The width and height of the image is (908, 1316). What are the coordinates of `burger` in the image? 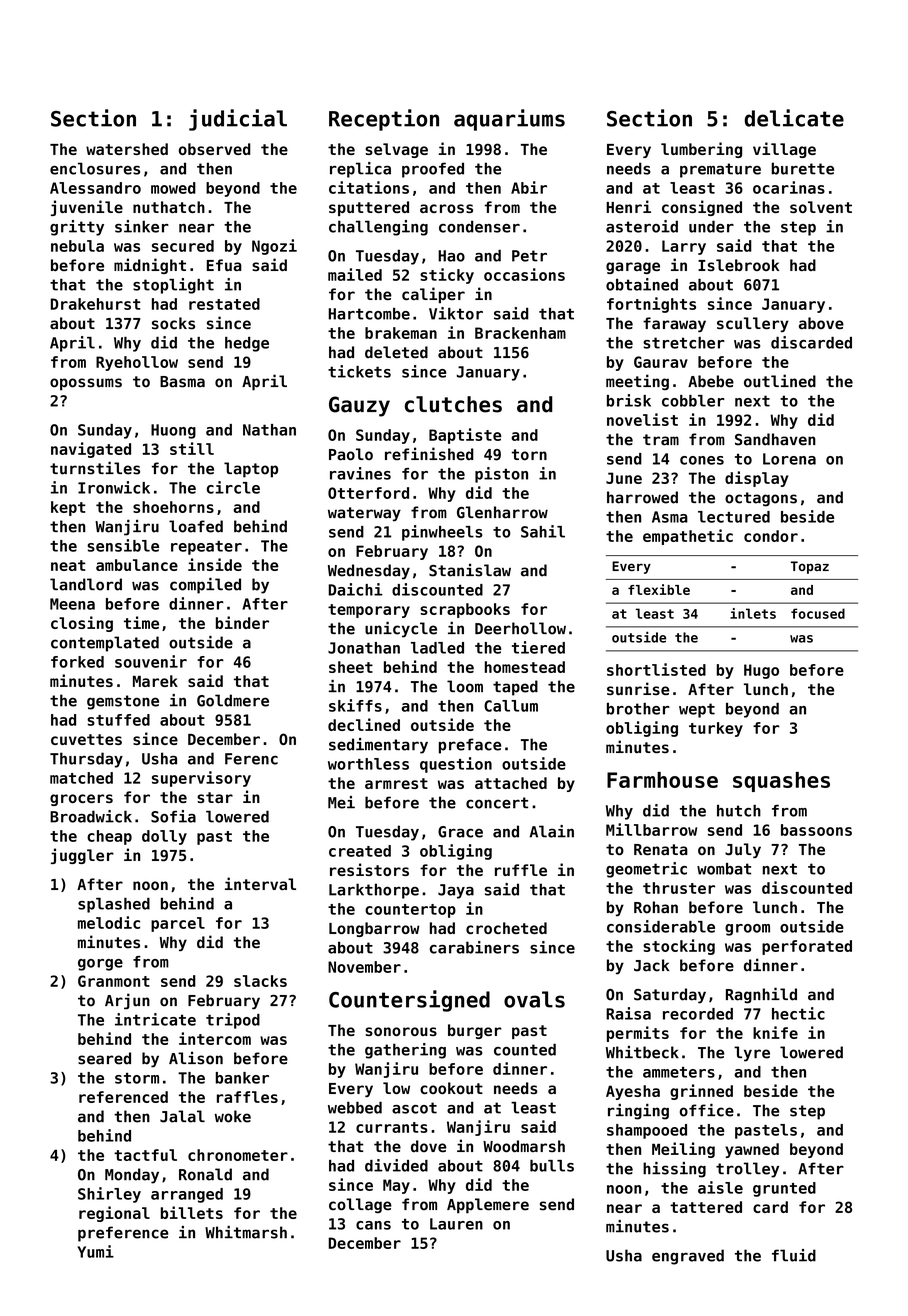 It's located at (475, 1031).
